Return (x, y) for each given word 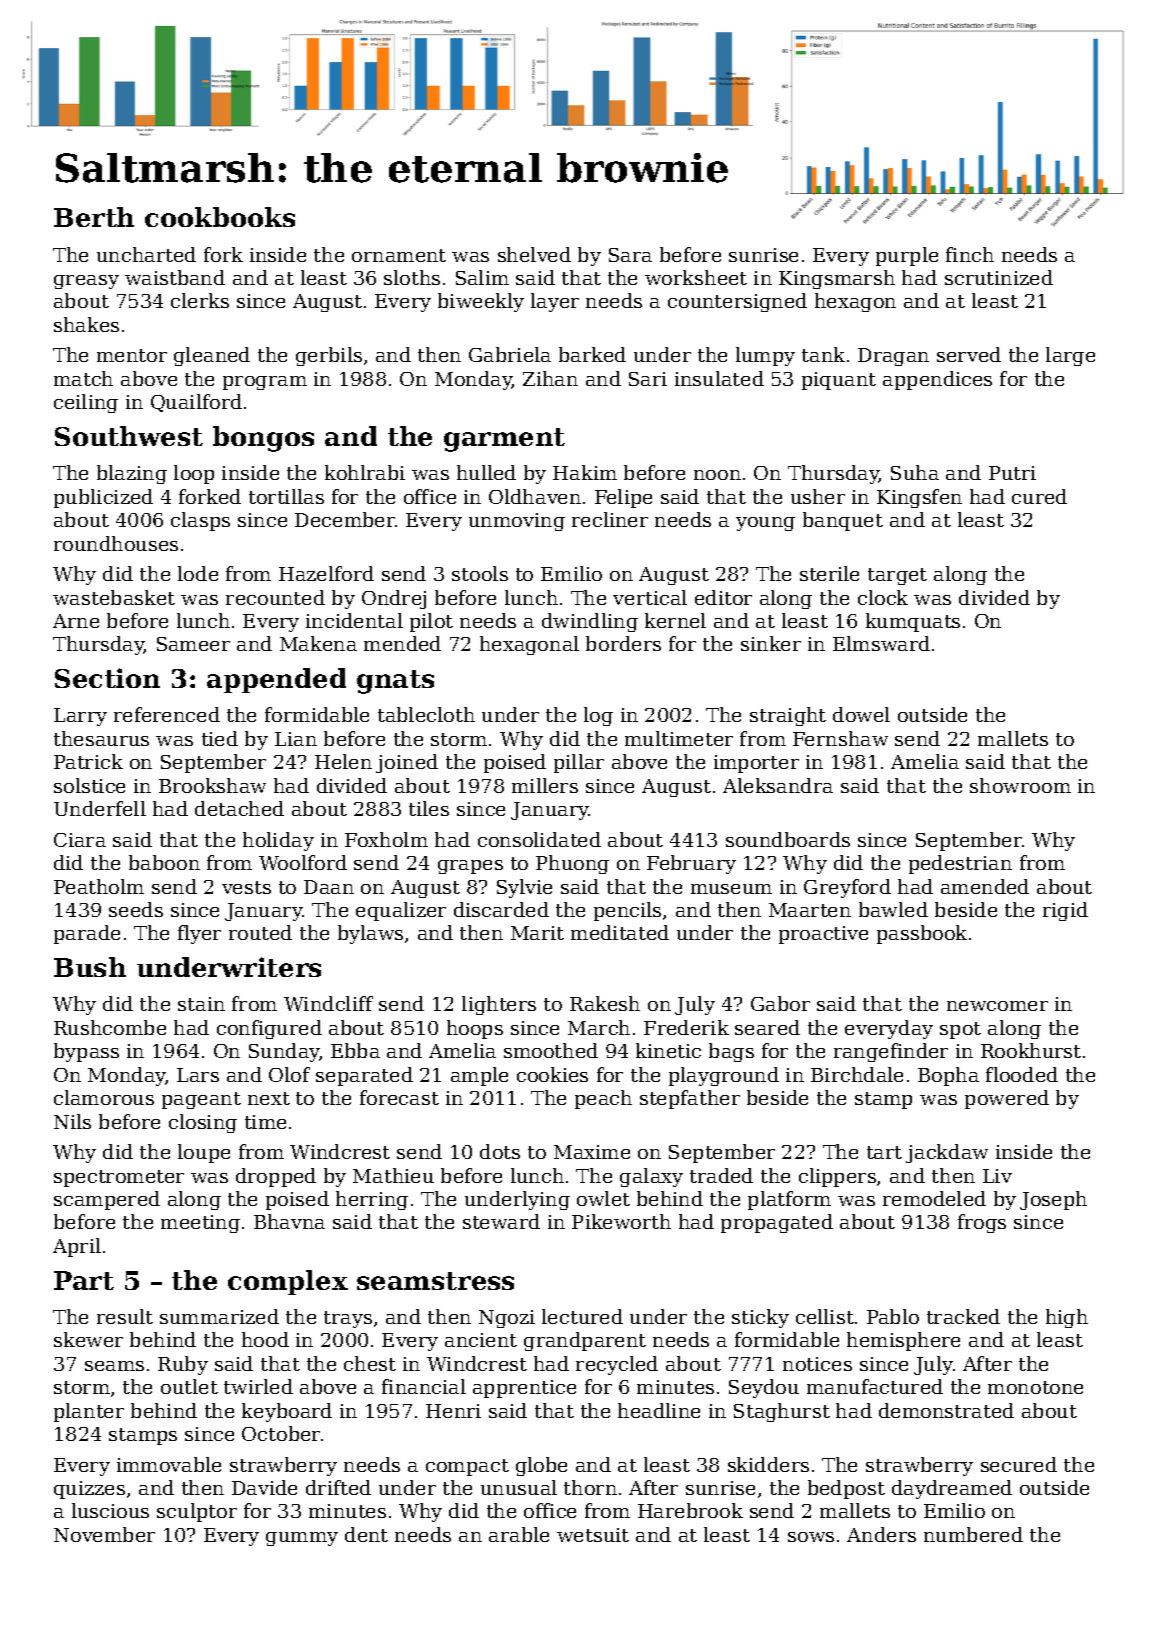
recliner (610, 519)
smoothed (551, 1050)
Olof (289, 1074)
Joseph (1053, 1200)
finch (970, 254)
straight (788, 716)
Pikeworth (621, 1221)
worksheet (696, 277)
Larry (80, 717)
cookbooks (220, 217)
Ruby (183, 1365)
